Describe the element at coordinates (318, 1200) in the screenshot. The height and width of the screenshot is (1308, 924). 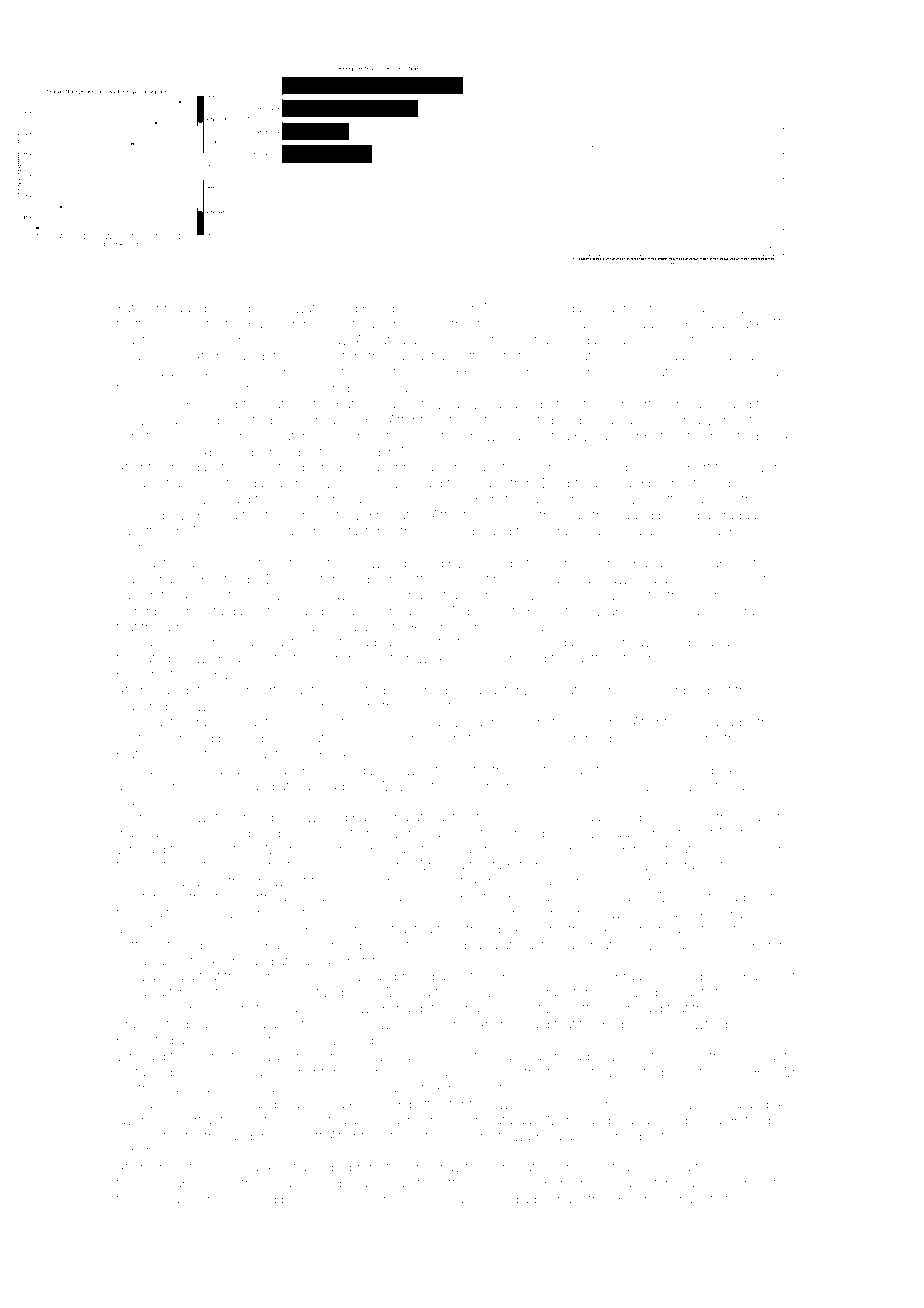
I see `Diego` at that location.
